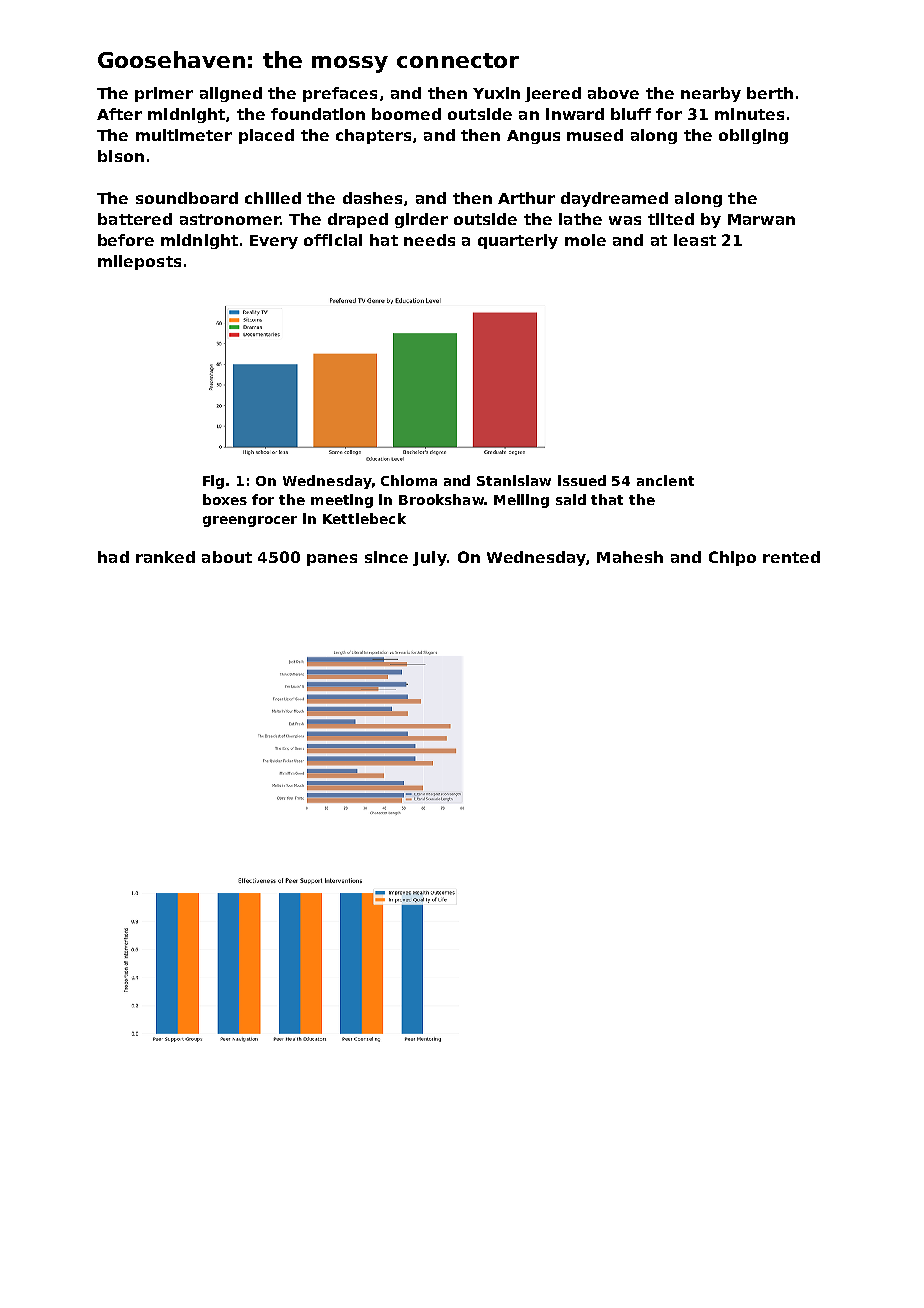 Image resolution: width=924 pixels, height=1308 pixels. What do you see at coordinates (630, 557) in the image?
I see `Mahesh` at bounding box center [630, 557].
